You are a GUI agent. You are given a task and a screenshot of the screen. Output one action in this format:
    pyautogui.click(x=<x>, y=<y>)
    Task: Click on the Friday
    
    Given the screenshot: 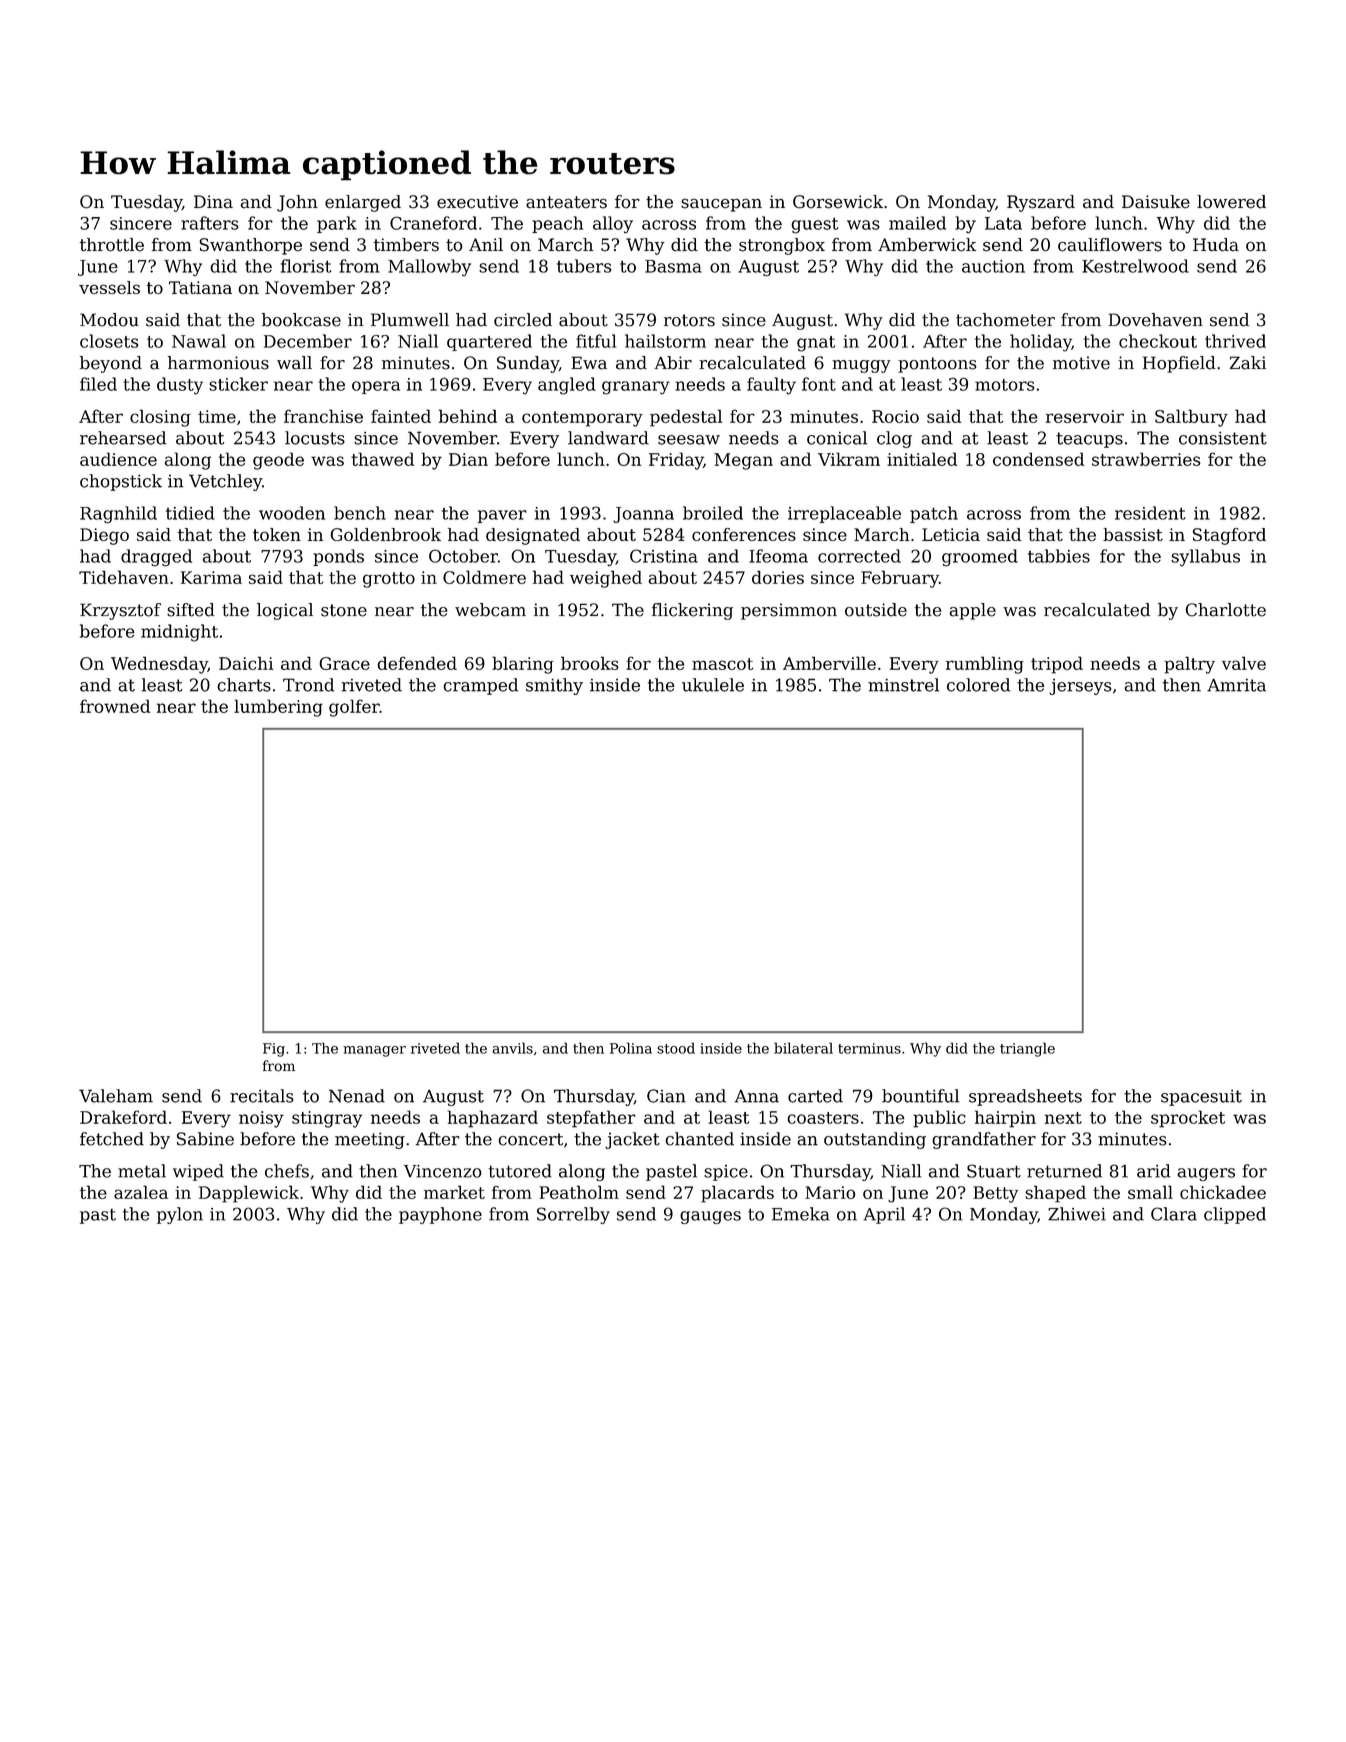 What is the action you would take?
    pyautogui.click(x=676, y=461)
